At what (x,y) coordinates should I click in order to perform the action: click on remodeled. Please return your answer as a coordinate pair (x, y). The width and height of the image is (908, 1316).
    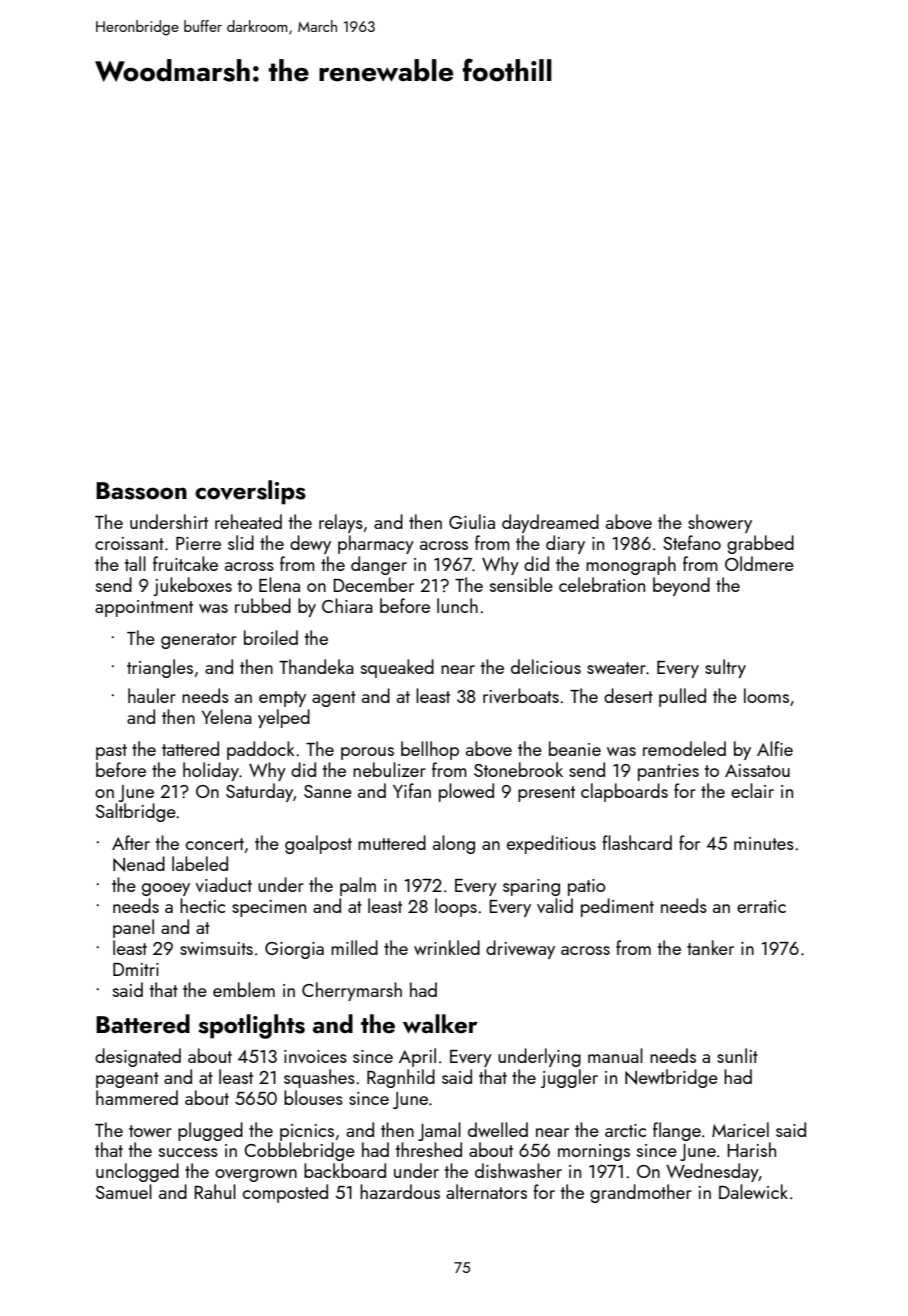
    Looking at the image, I should click on (684, 748).
